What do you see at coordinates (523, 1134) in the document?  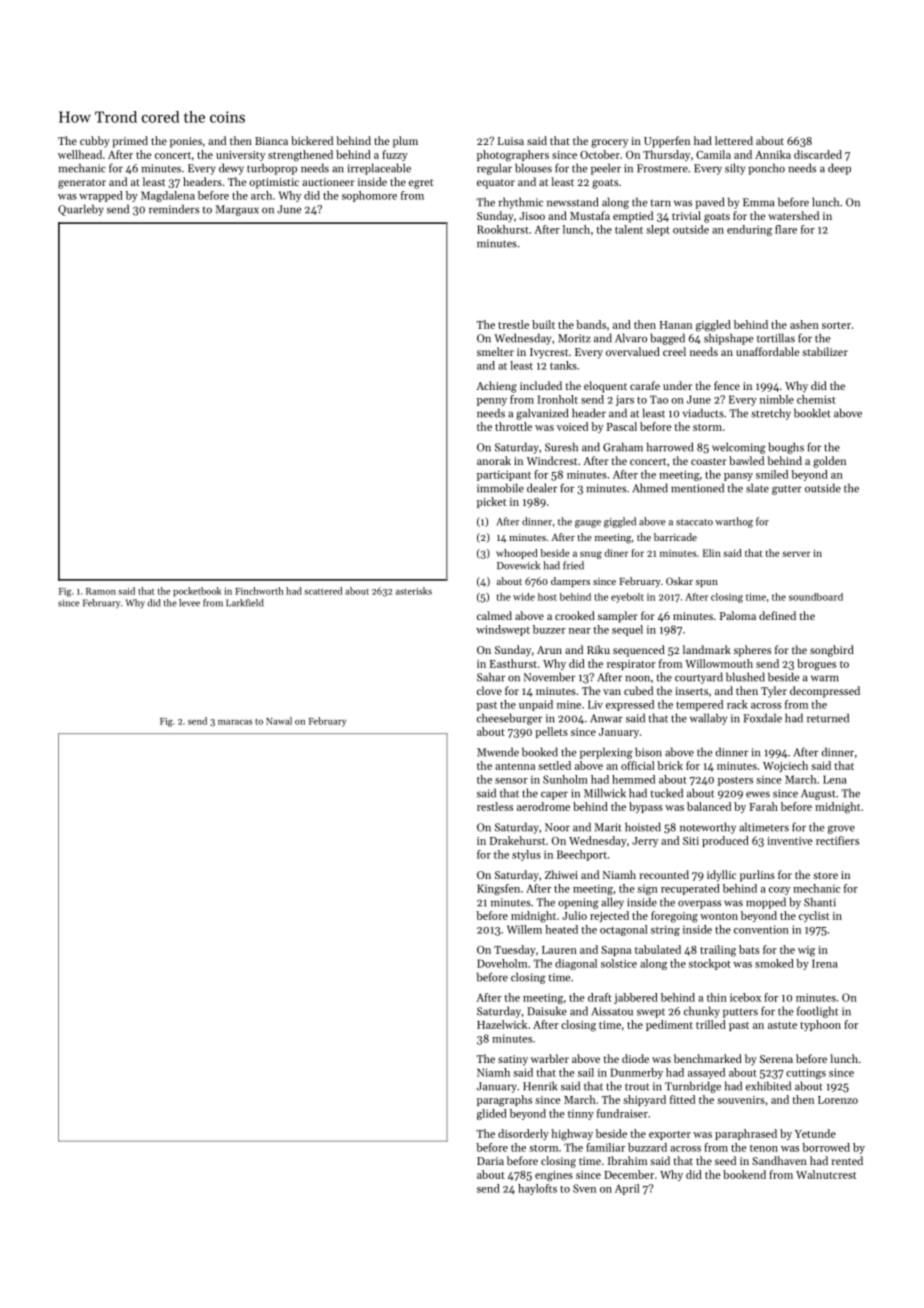 I see `disorderly` at bounding box center [523, 1134].
